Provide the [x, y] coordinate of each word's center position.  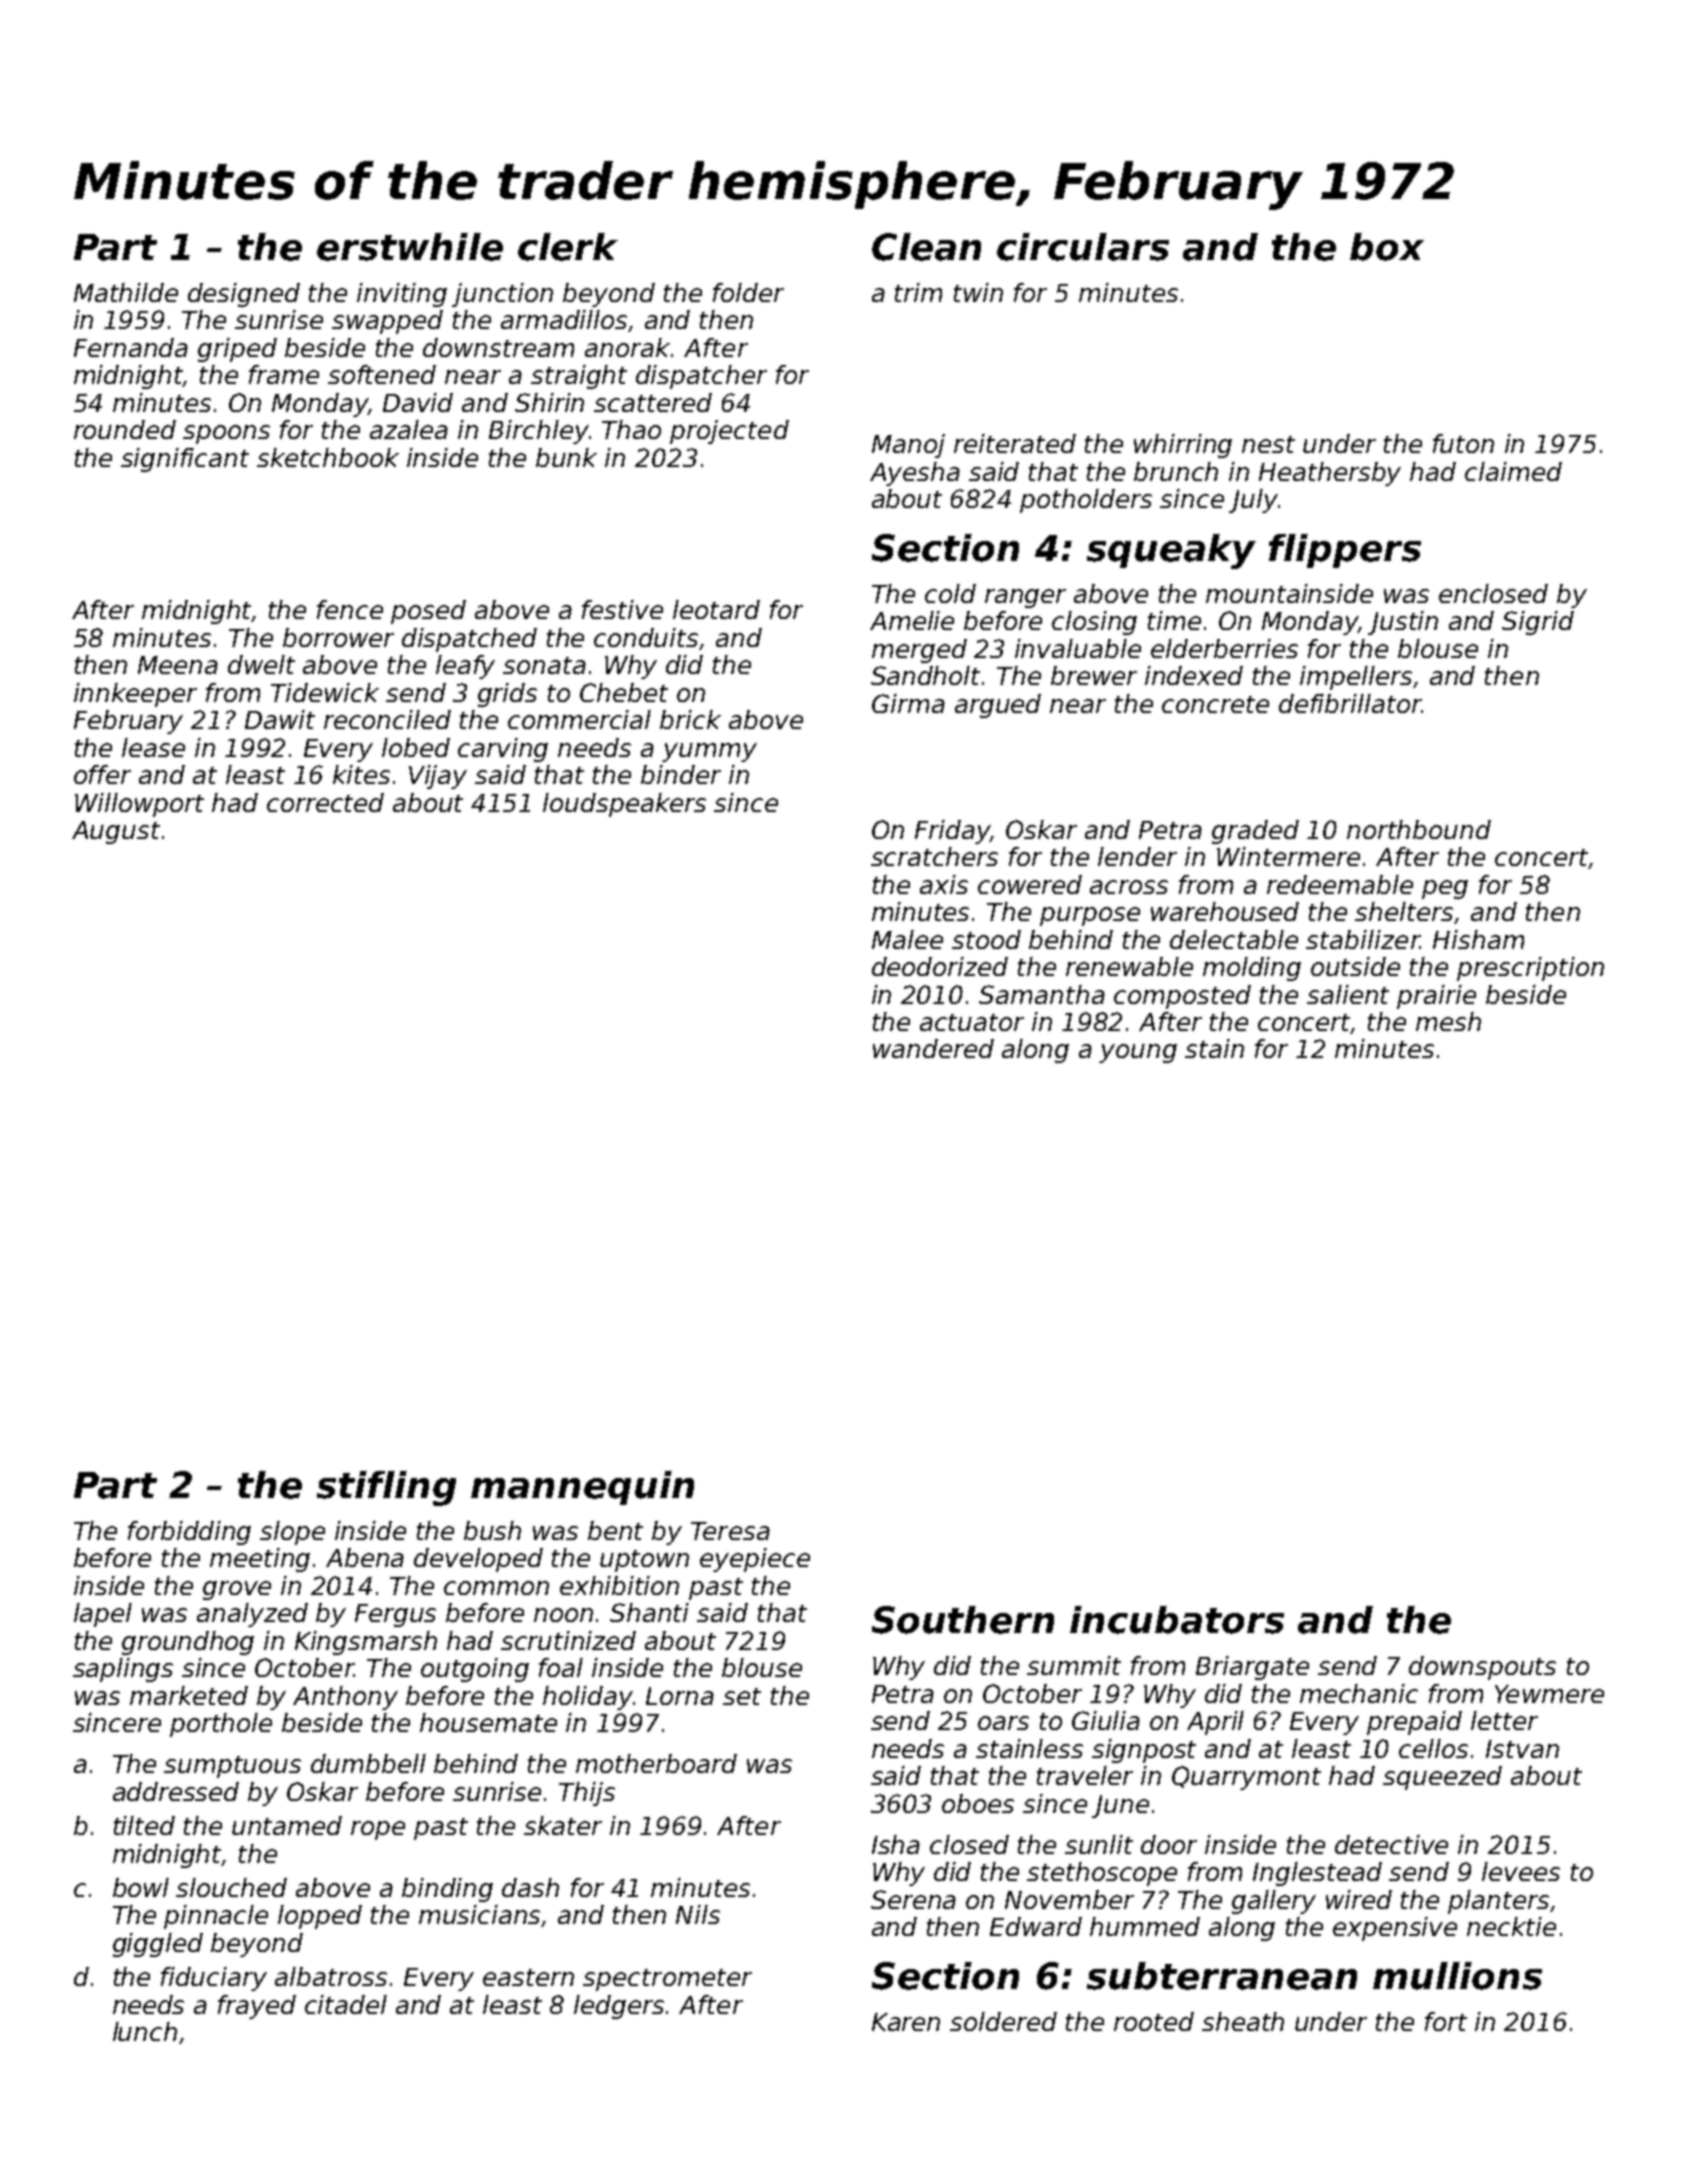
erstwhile [410, 247]
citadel [346, 2004]
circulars [1083, 247]
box [1387, 247]
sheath [1243, 2021]
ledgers [619, 2007]
